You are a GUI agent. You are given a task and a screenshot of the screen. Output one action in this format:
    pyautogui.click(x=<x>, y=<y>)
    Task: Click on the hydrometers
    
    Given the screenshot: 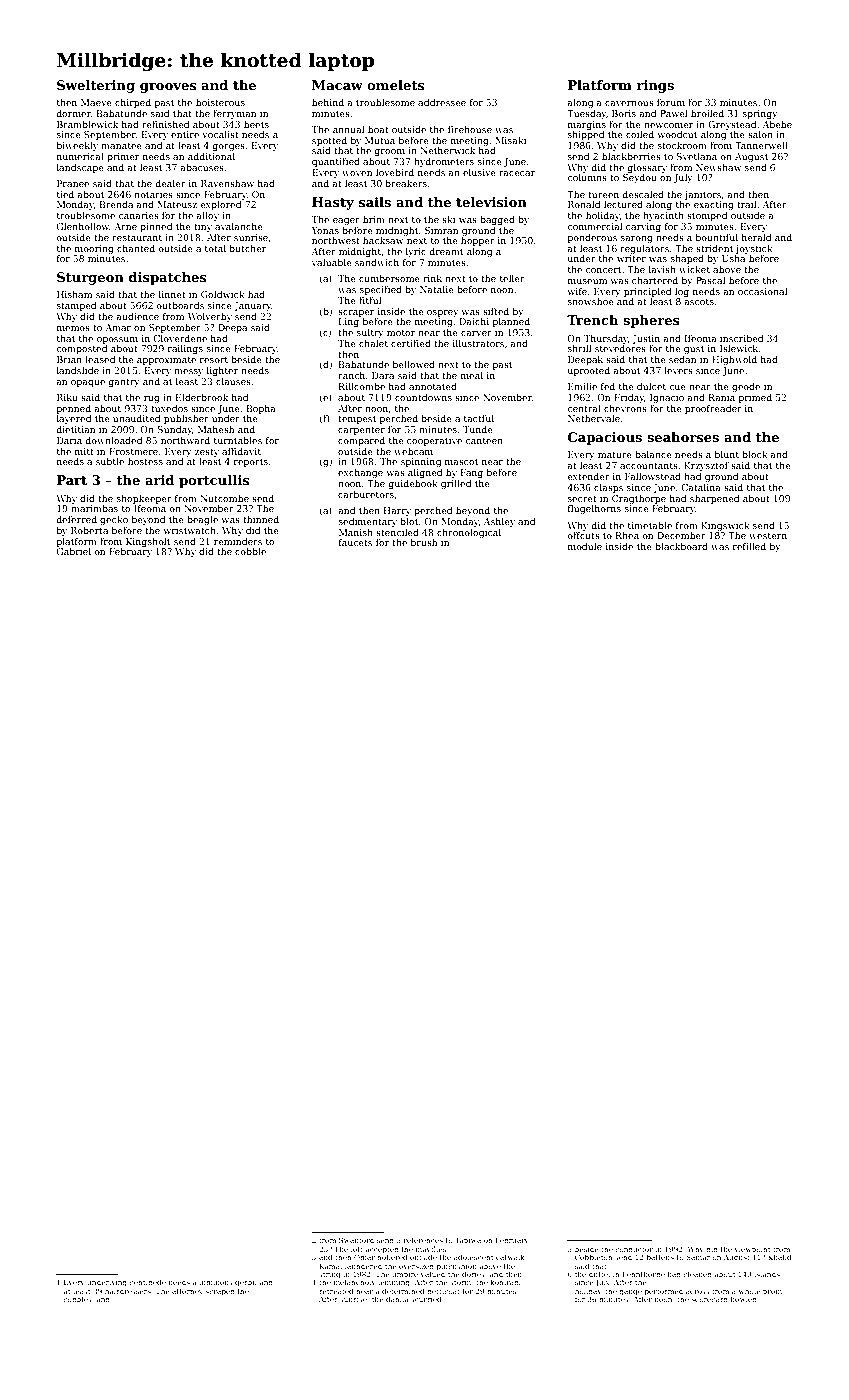 What is the action you would take?
    pyautogui.click(x=444, y=162)
